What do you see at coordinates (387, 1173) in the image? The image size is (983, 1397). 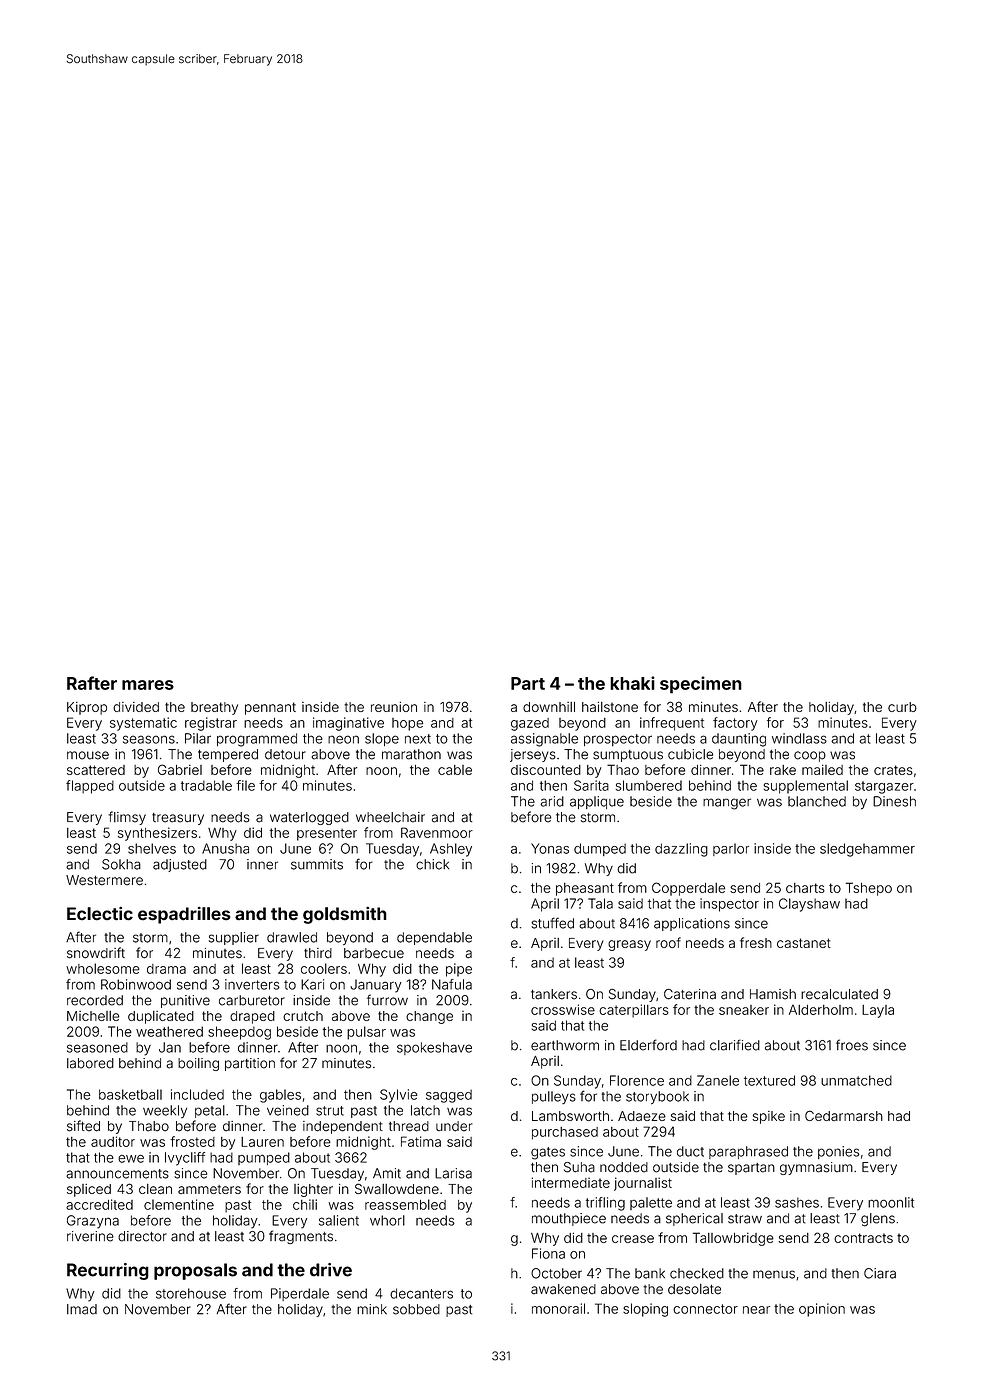 I see `Amit` at bounding box center [387, 1173].
